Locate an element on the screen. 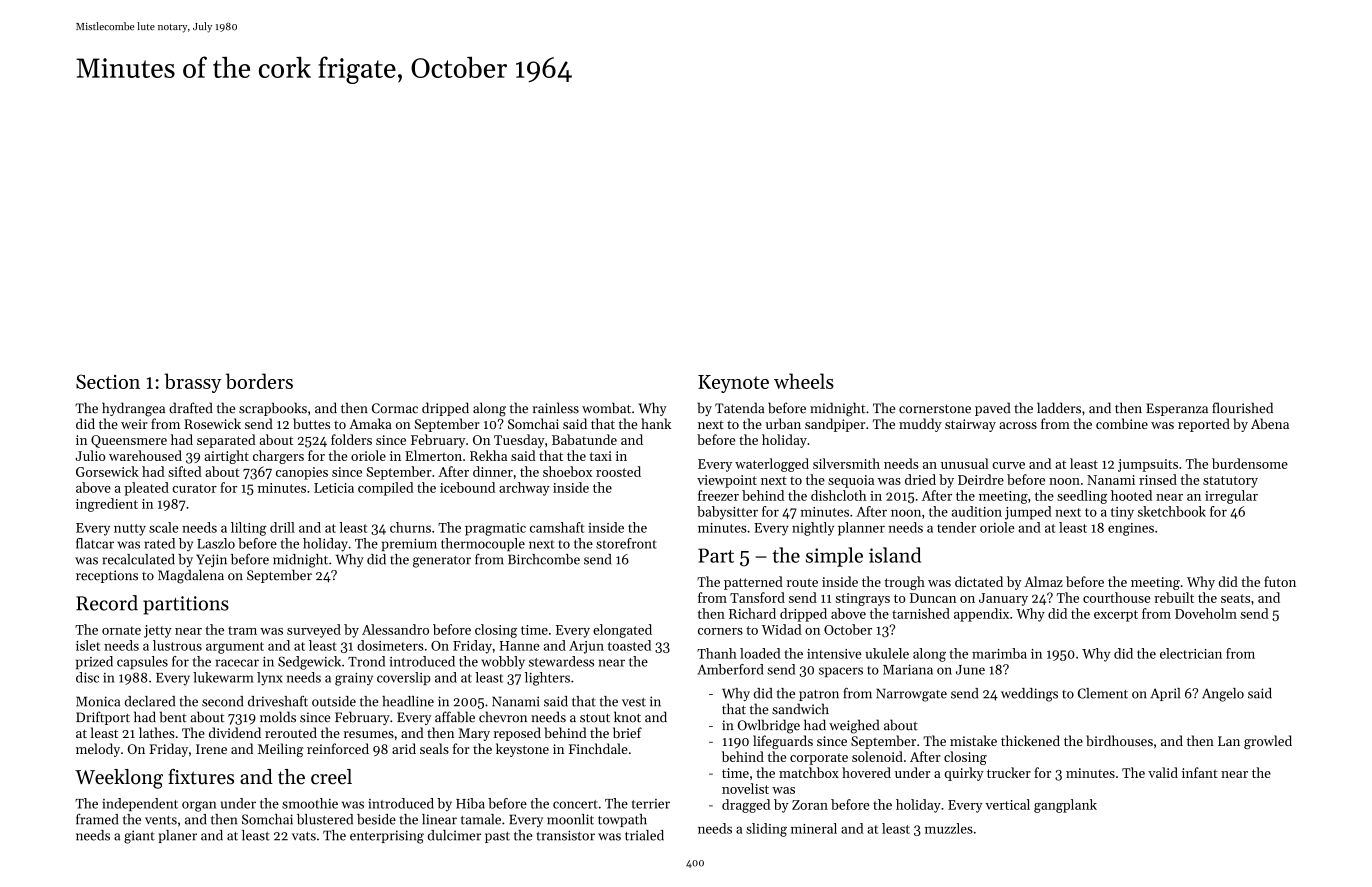 The width and height of the screenshot is (1372, 887). compiled is located at coordinates (386, 489).
